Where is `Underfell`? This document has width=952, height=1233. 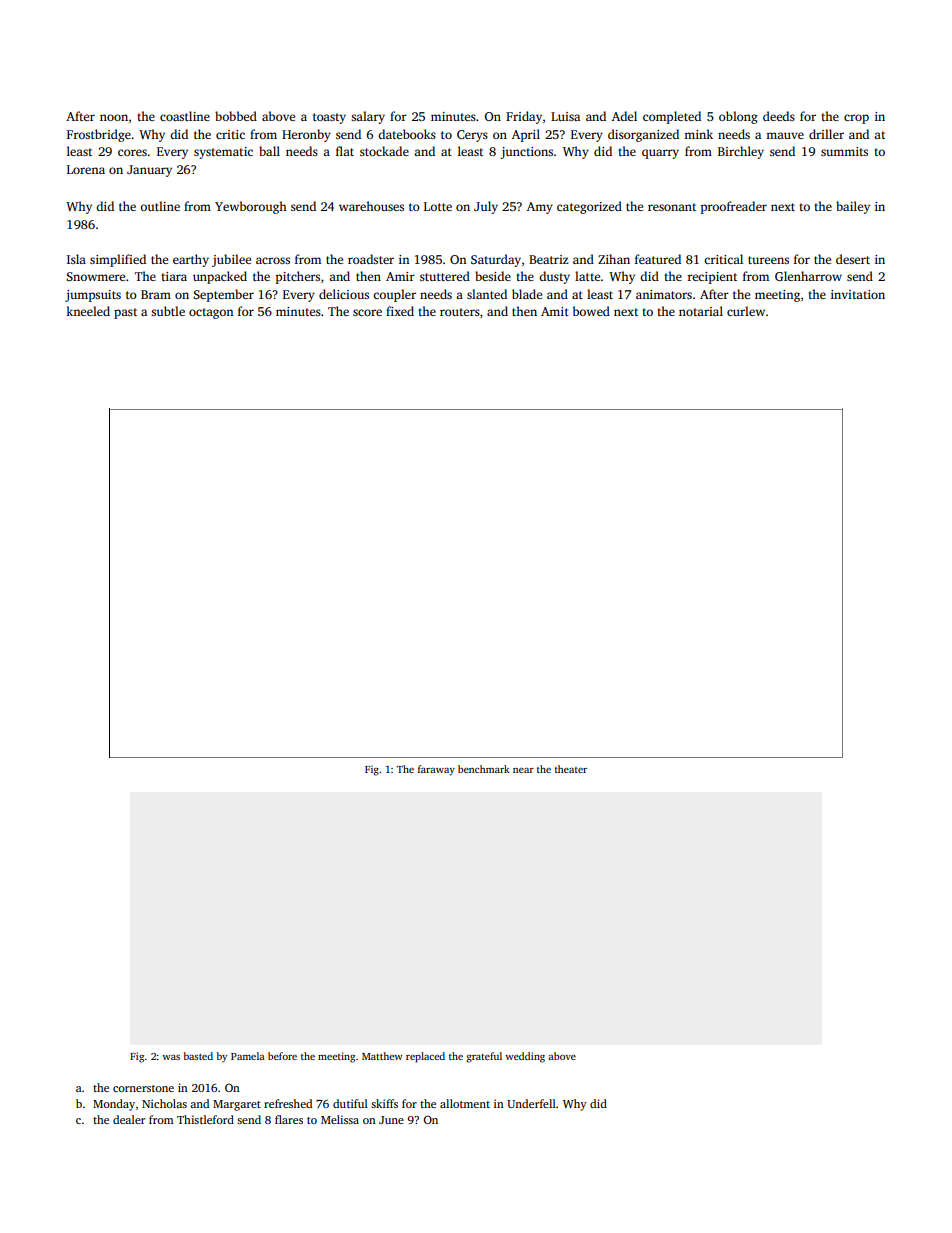
Underfell is located at coordinates (531, 1103).
